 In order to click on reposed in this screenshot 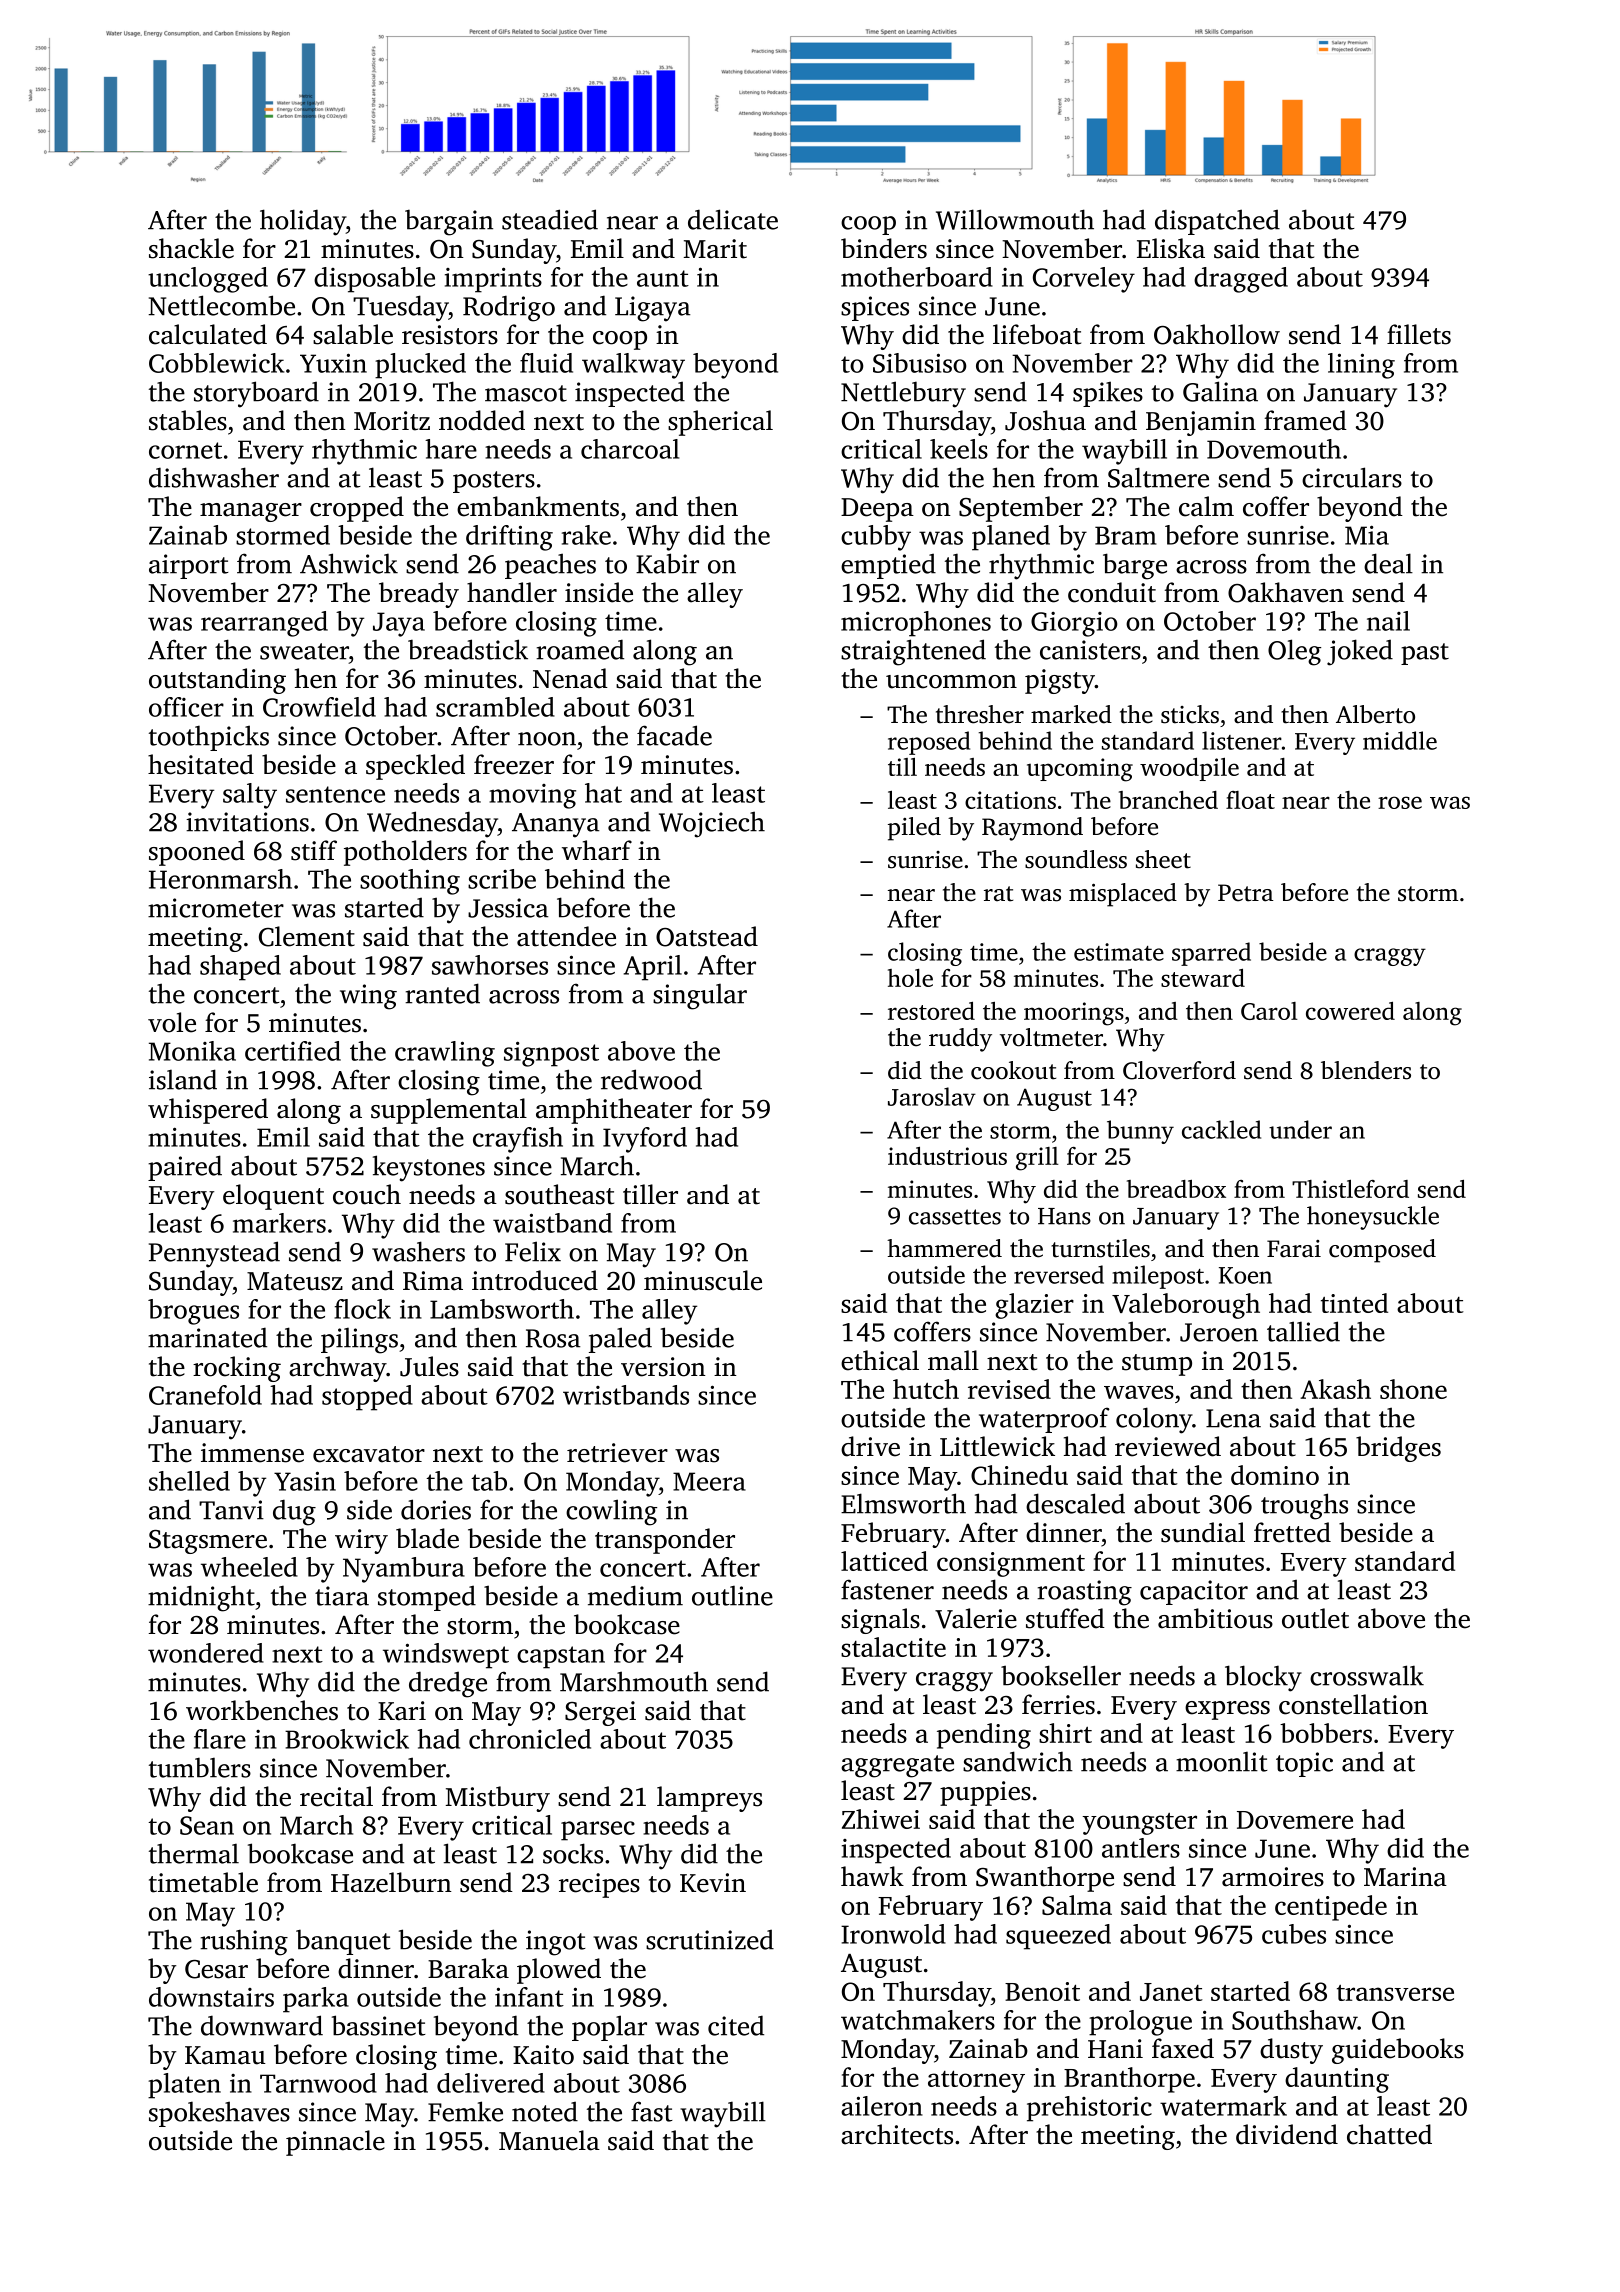, I will do `click(929, 743)`.
